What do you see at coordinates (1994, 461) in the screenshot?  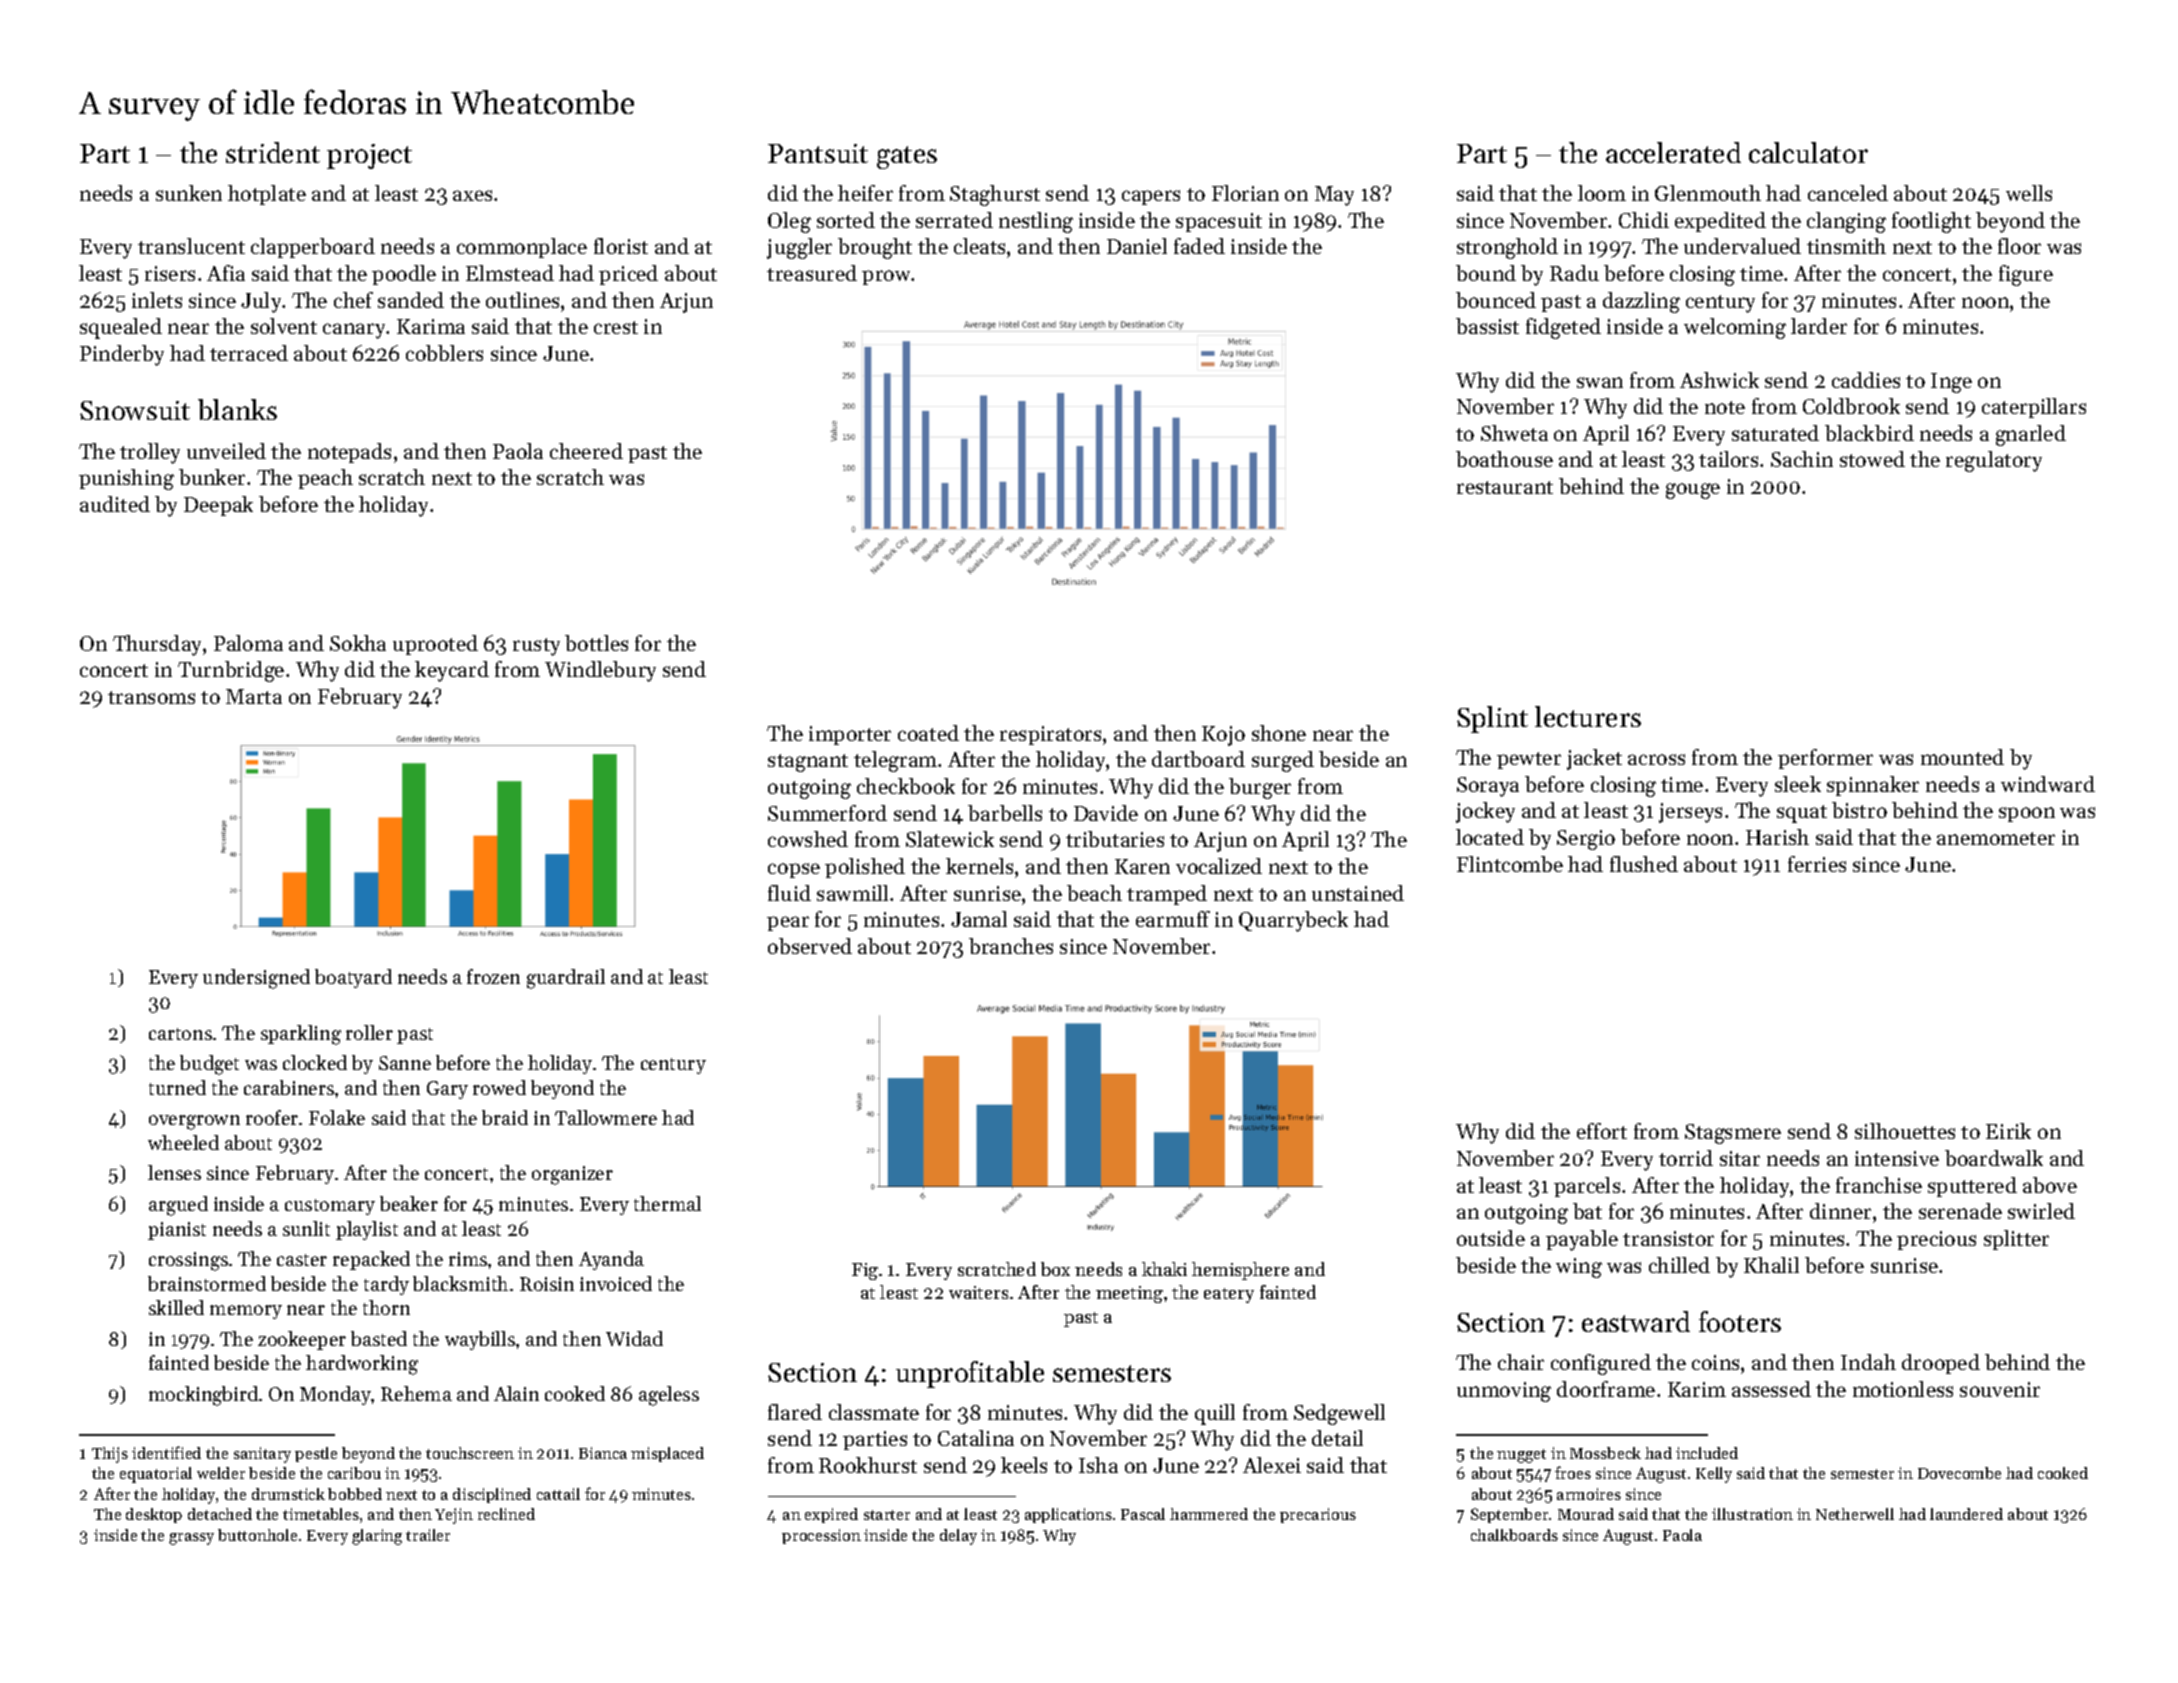 I see `regulatory` at bounding box center [1994, 461].
